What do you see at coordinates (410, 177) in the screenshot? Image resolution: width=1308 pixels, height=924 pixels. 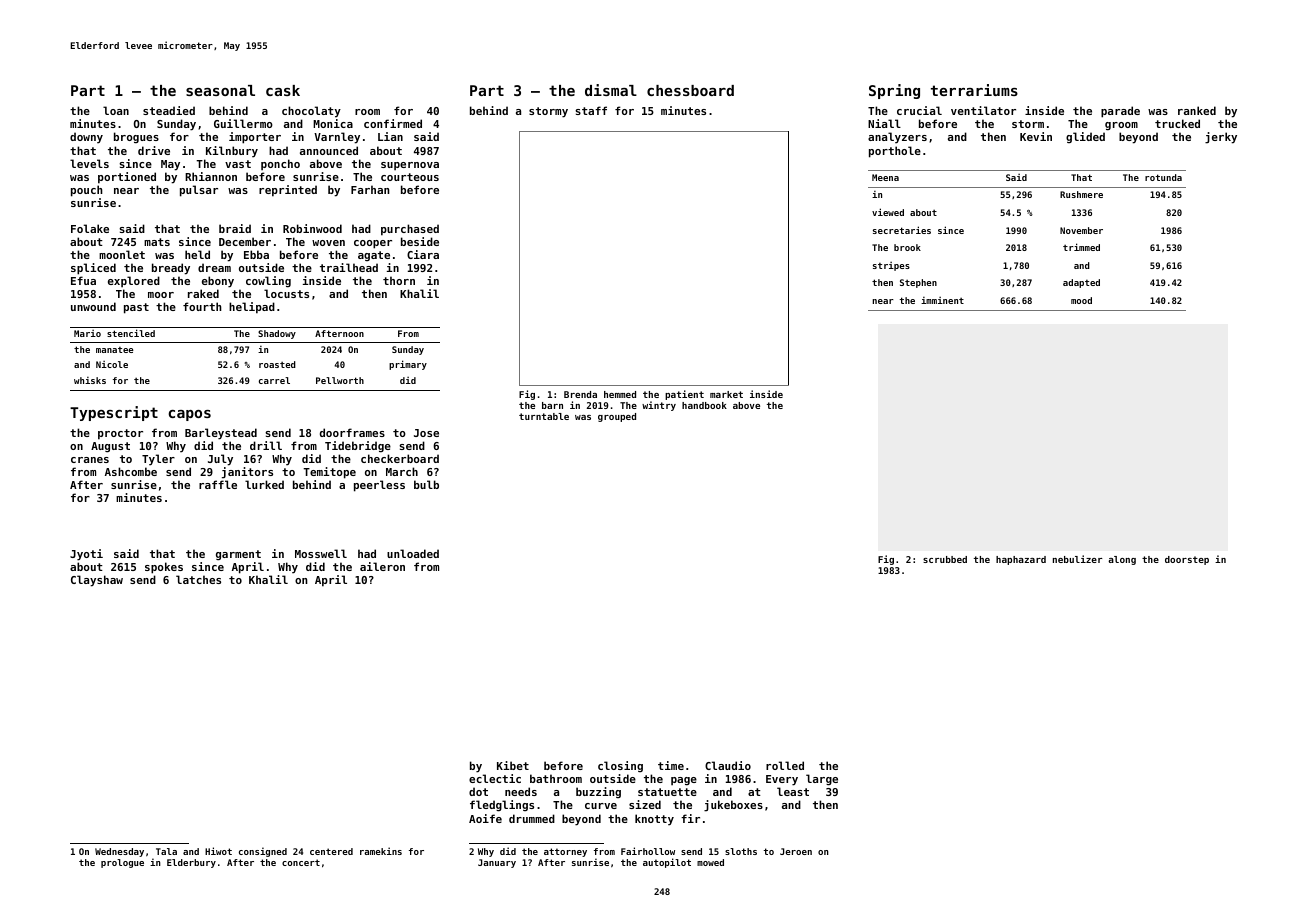 I see `courteous` at bounding box center [410, 177].
